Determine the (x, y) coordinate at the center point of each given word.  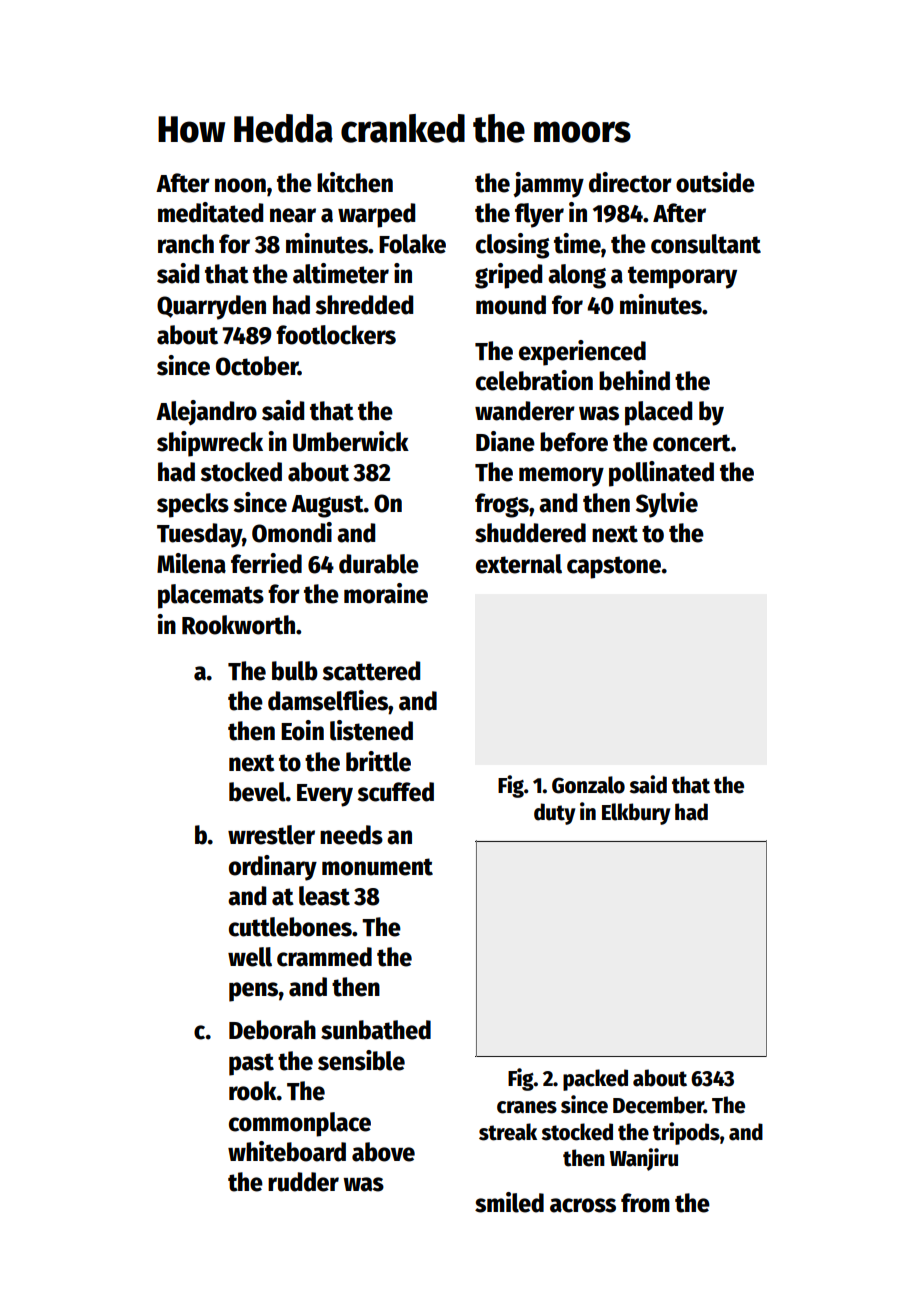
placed (658, 413)
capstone (614, 567)
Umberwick (351, 441)
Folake (412, 244)
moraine (386, 593)
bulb (295, 671)
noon (240, 185)
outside (715, 182)
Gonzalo (588, 785)
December (658, 1105)
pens (253, 992)
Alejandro (206, 412)
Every (325, 795)
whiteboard (287, 1151)
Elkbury (636, 814)
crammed (324, 957)
